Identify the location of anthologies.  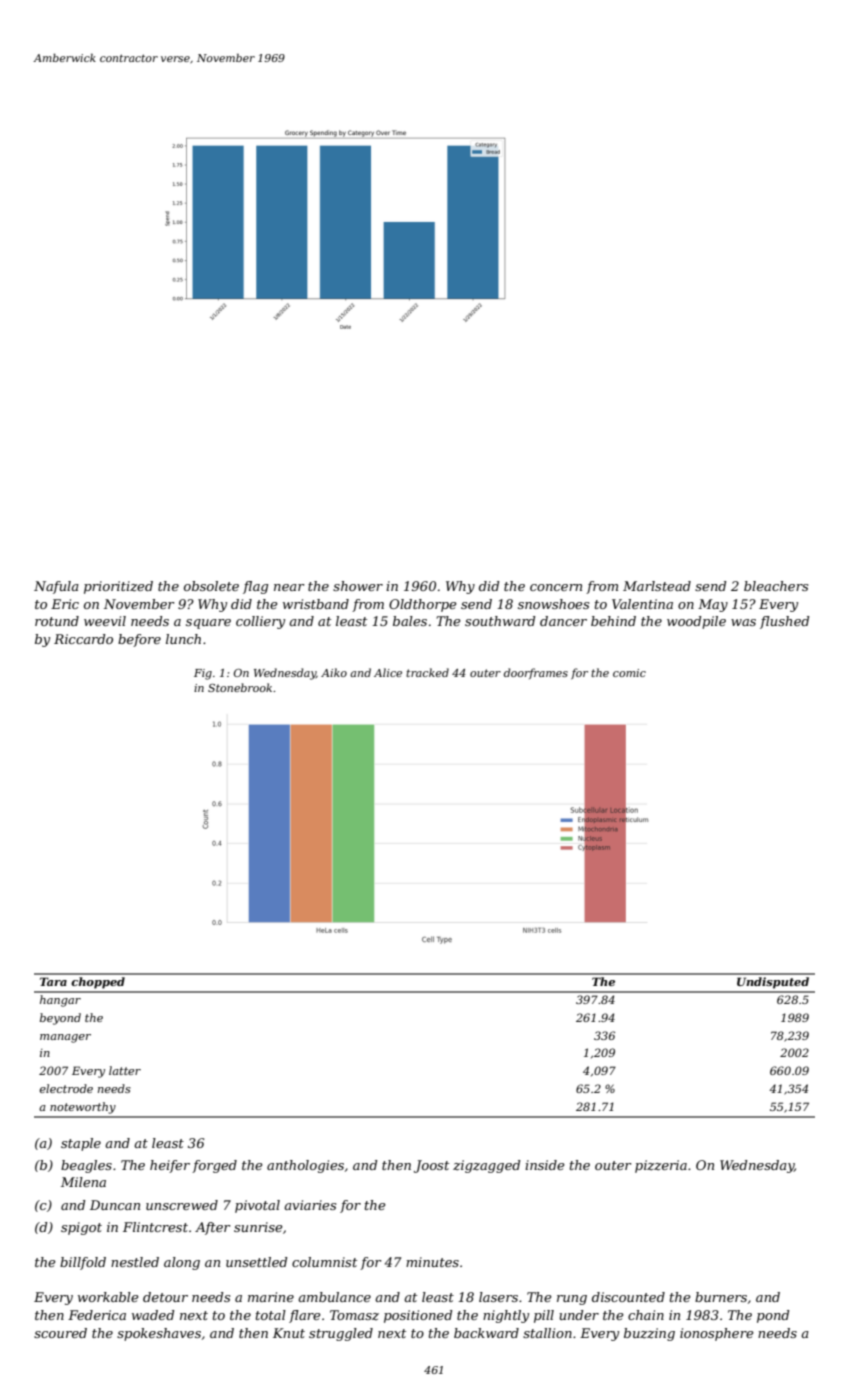
(305, 1166).
